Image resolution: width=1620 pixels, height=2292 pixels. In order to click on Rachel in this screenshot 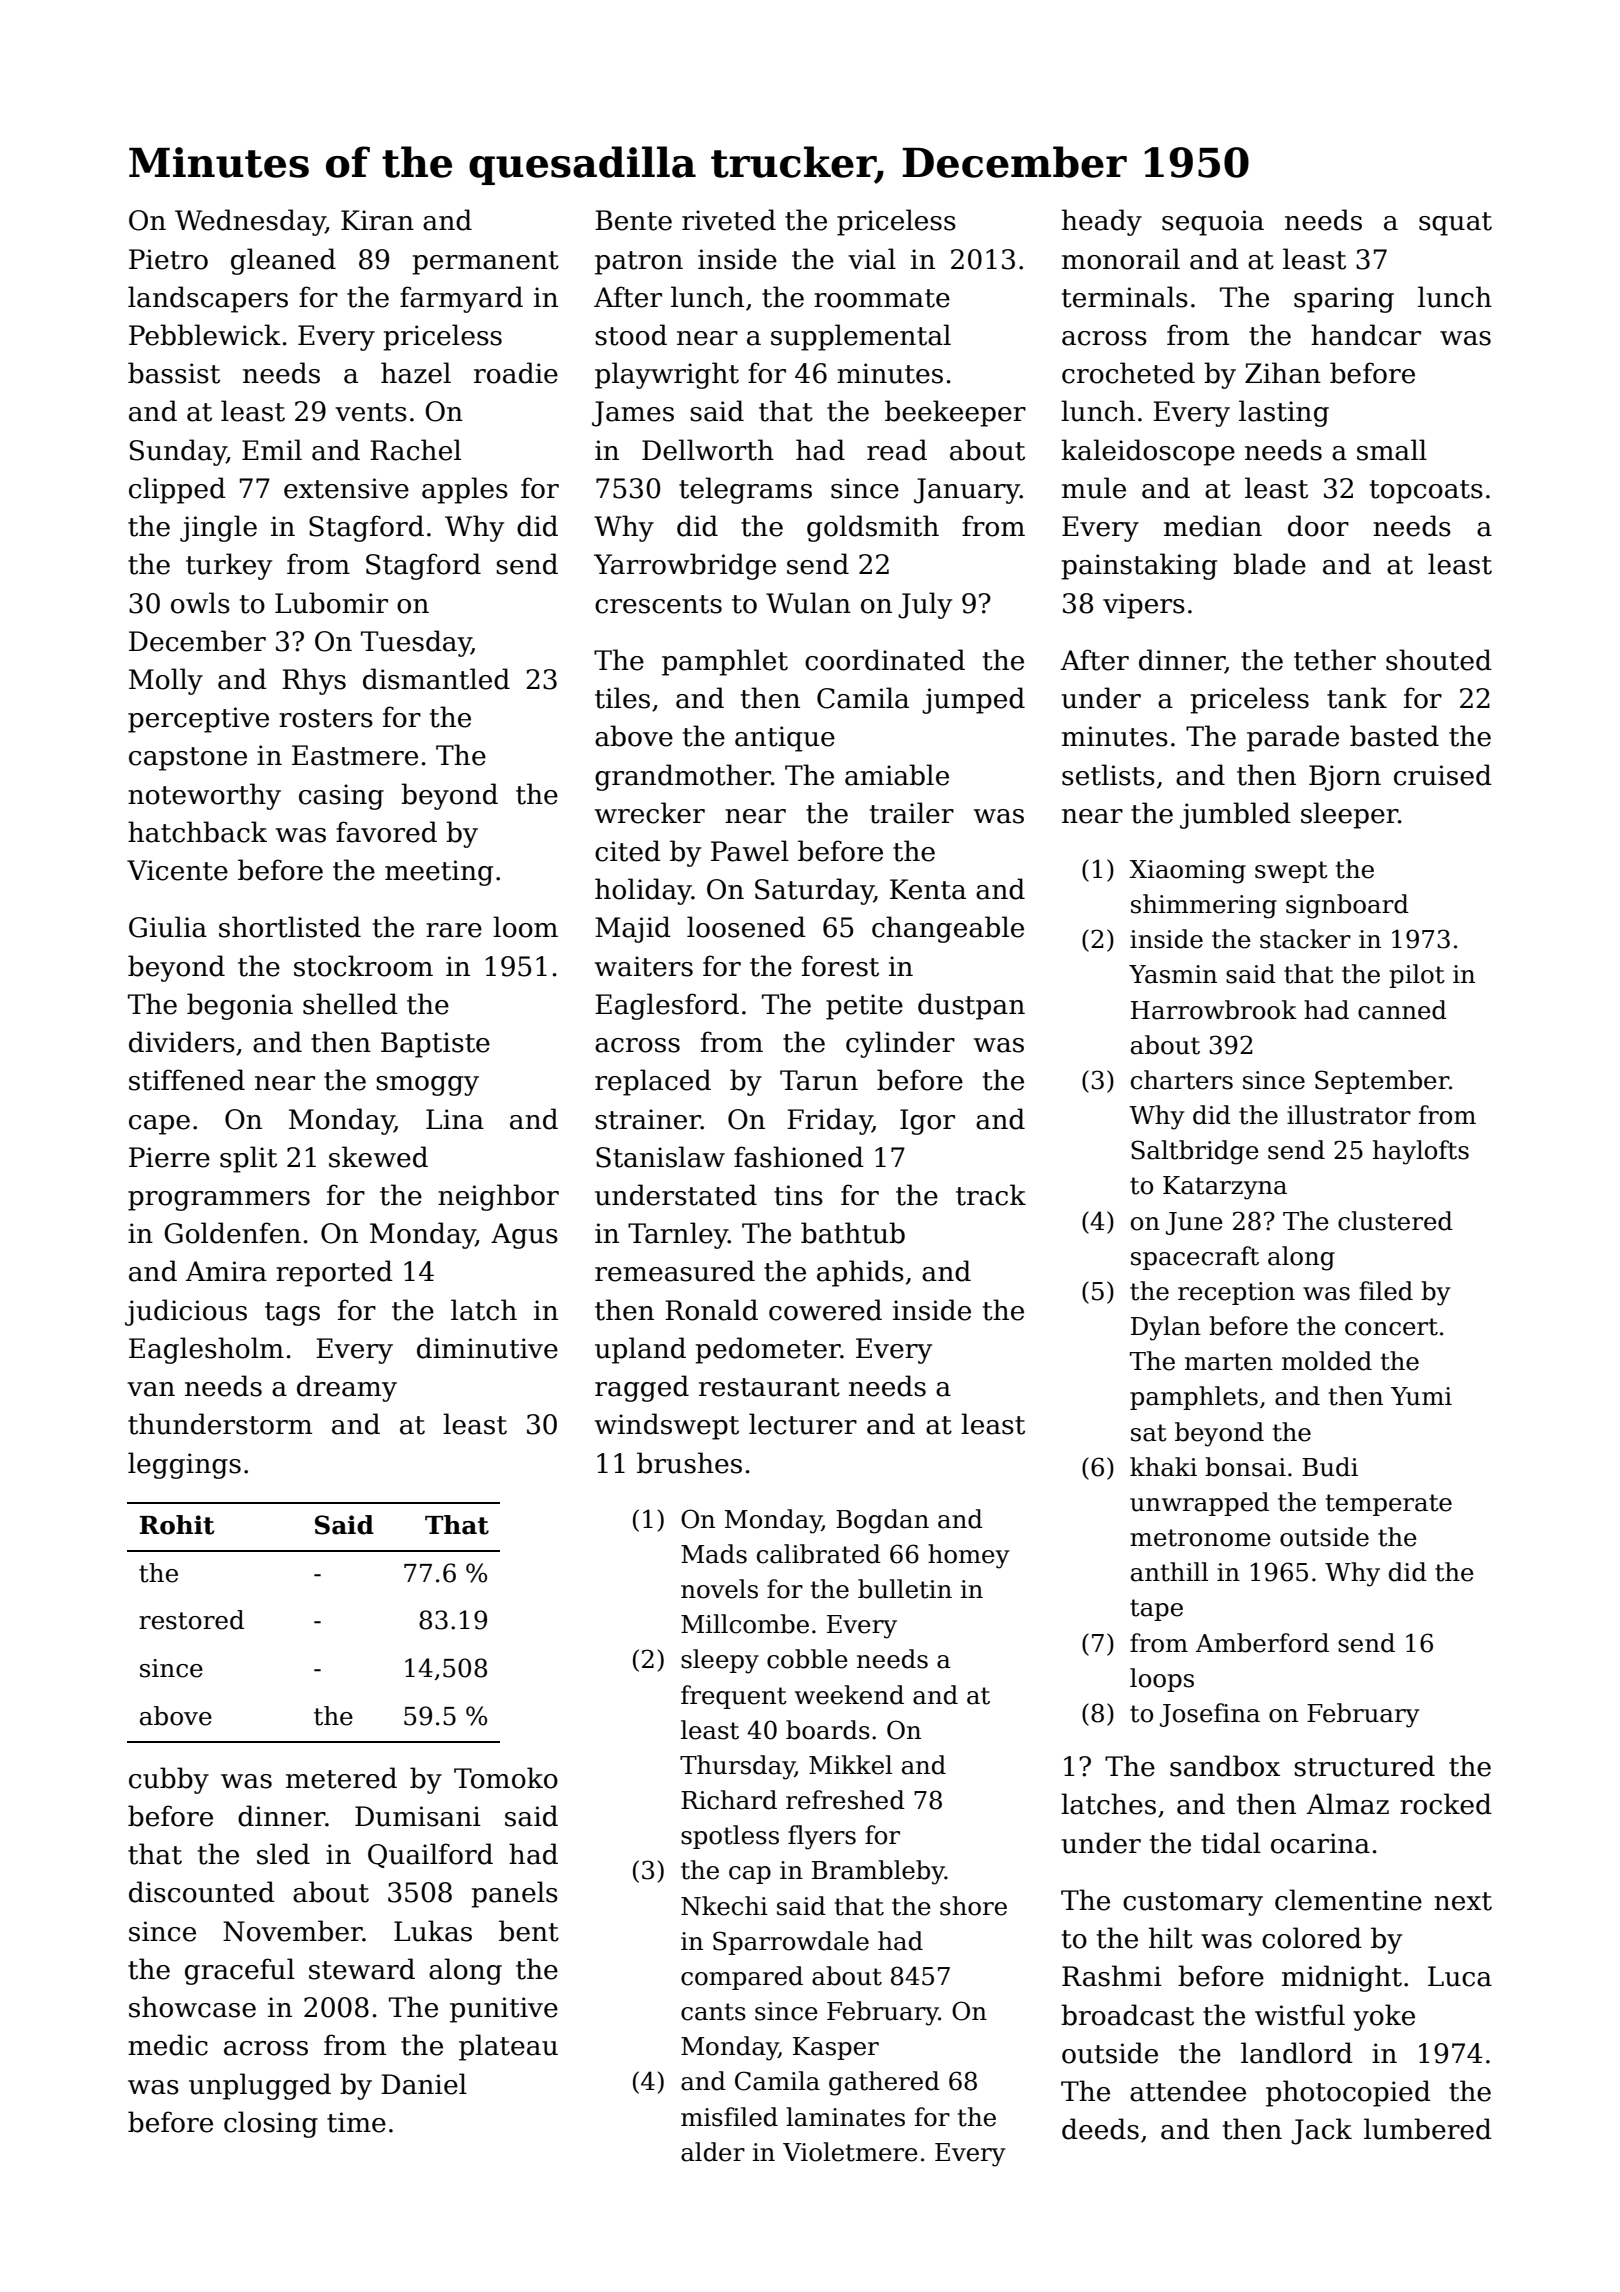, I will do `click(415, 450)`.
